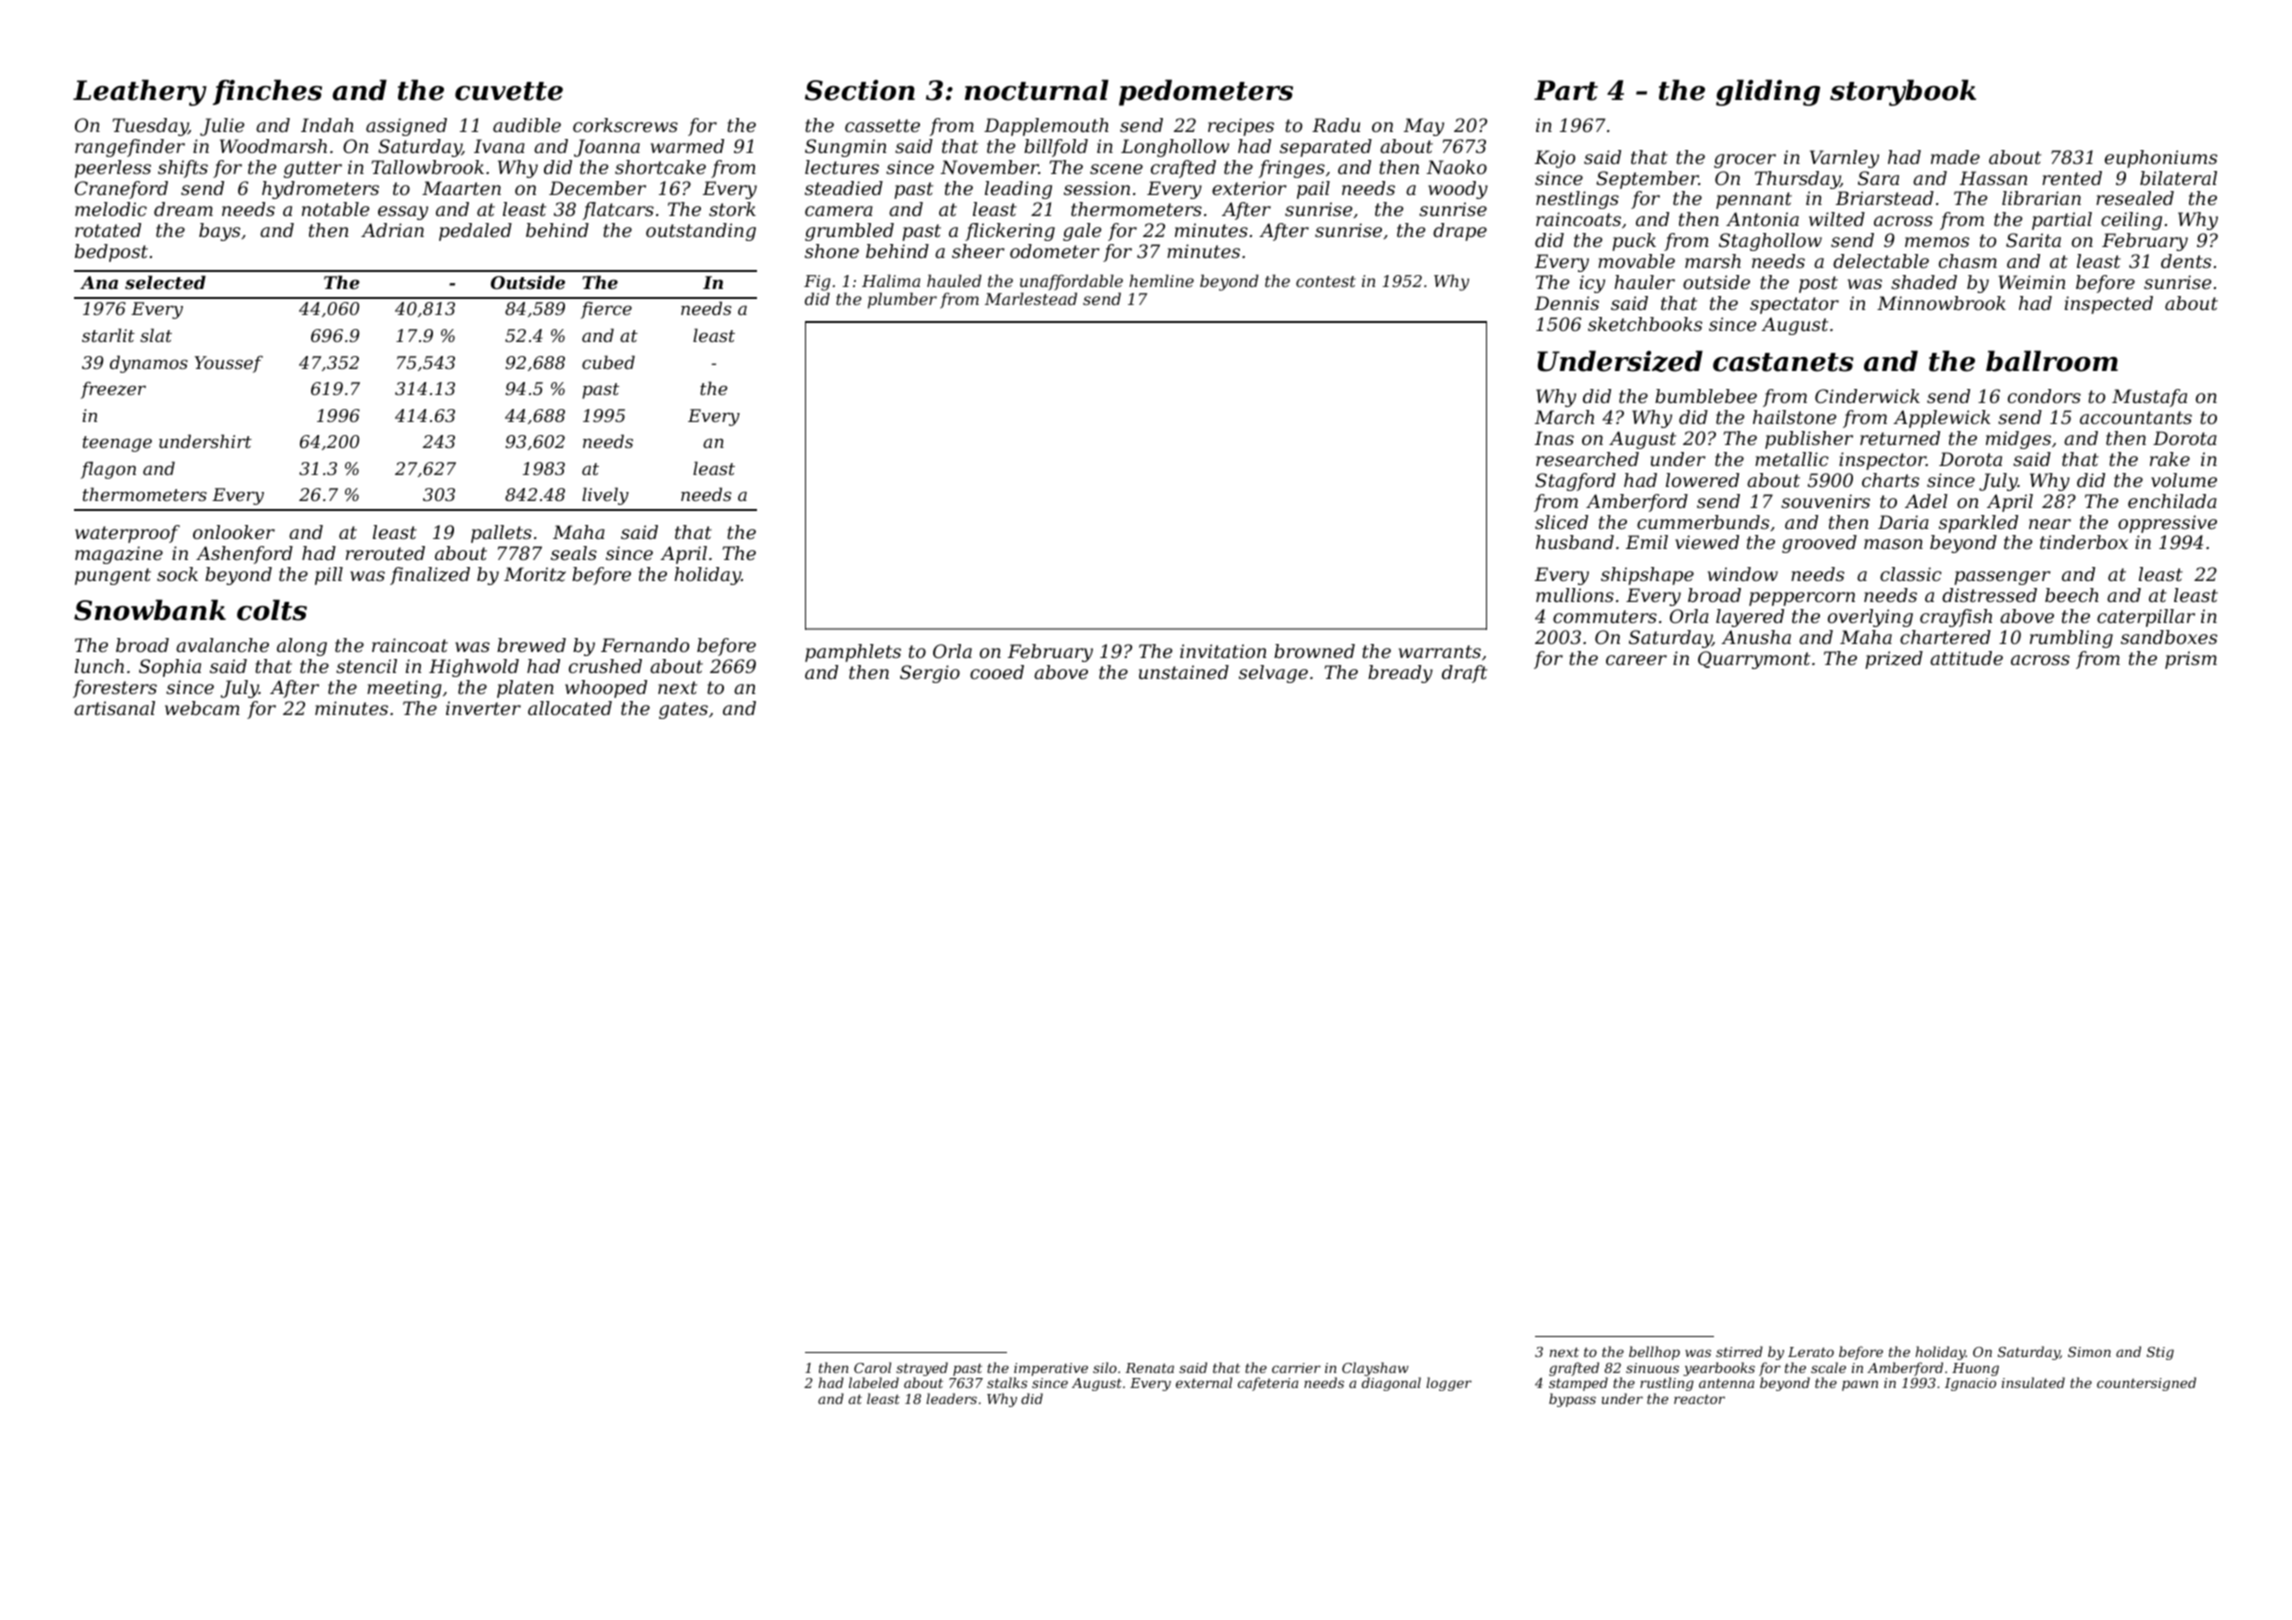 The width and height of the screenshot is (2292, 1620). Describe the element at coordinates (99, 666) in the screenshot. I see `lunch` at that location.
